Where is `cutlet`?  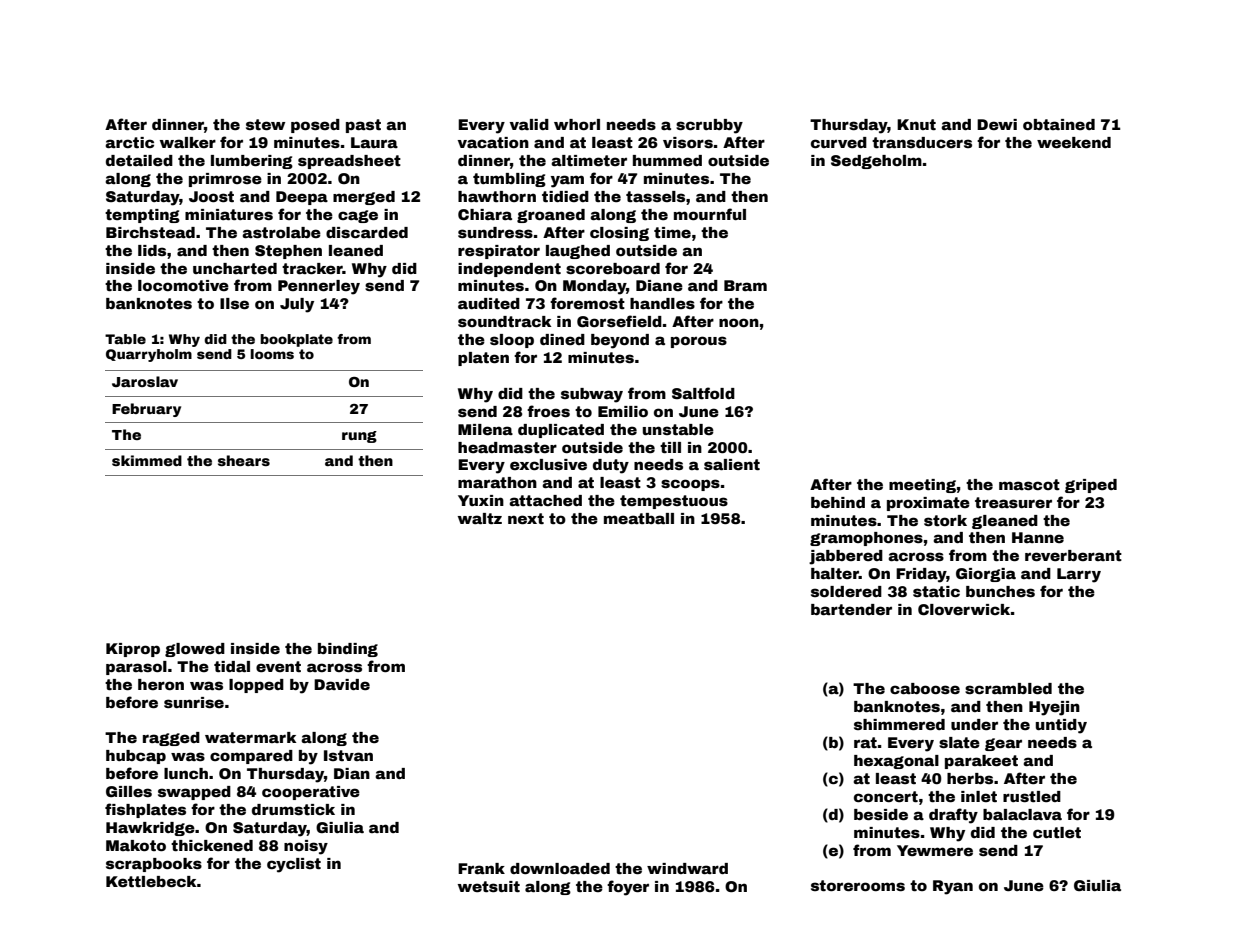
cutlet is located at coordinates (1057, 832).
